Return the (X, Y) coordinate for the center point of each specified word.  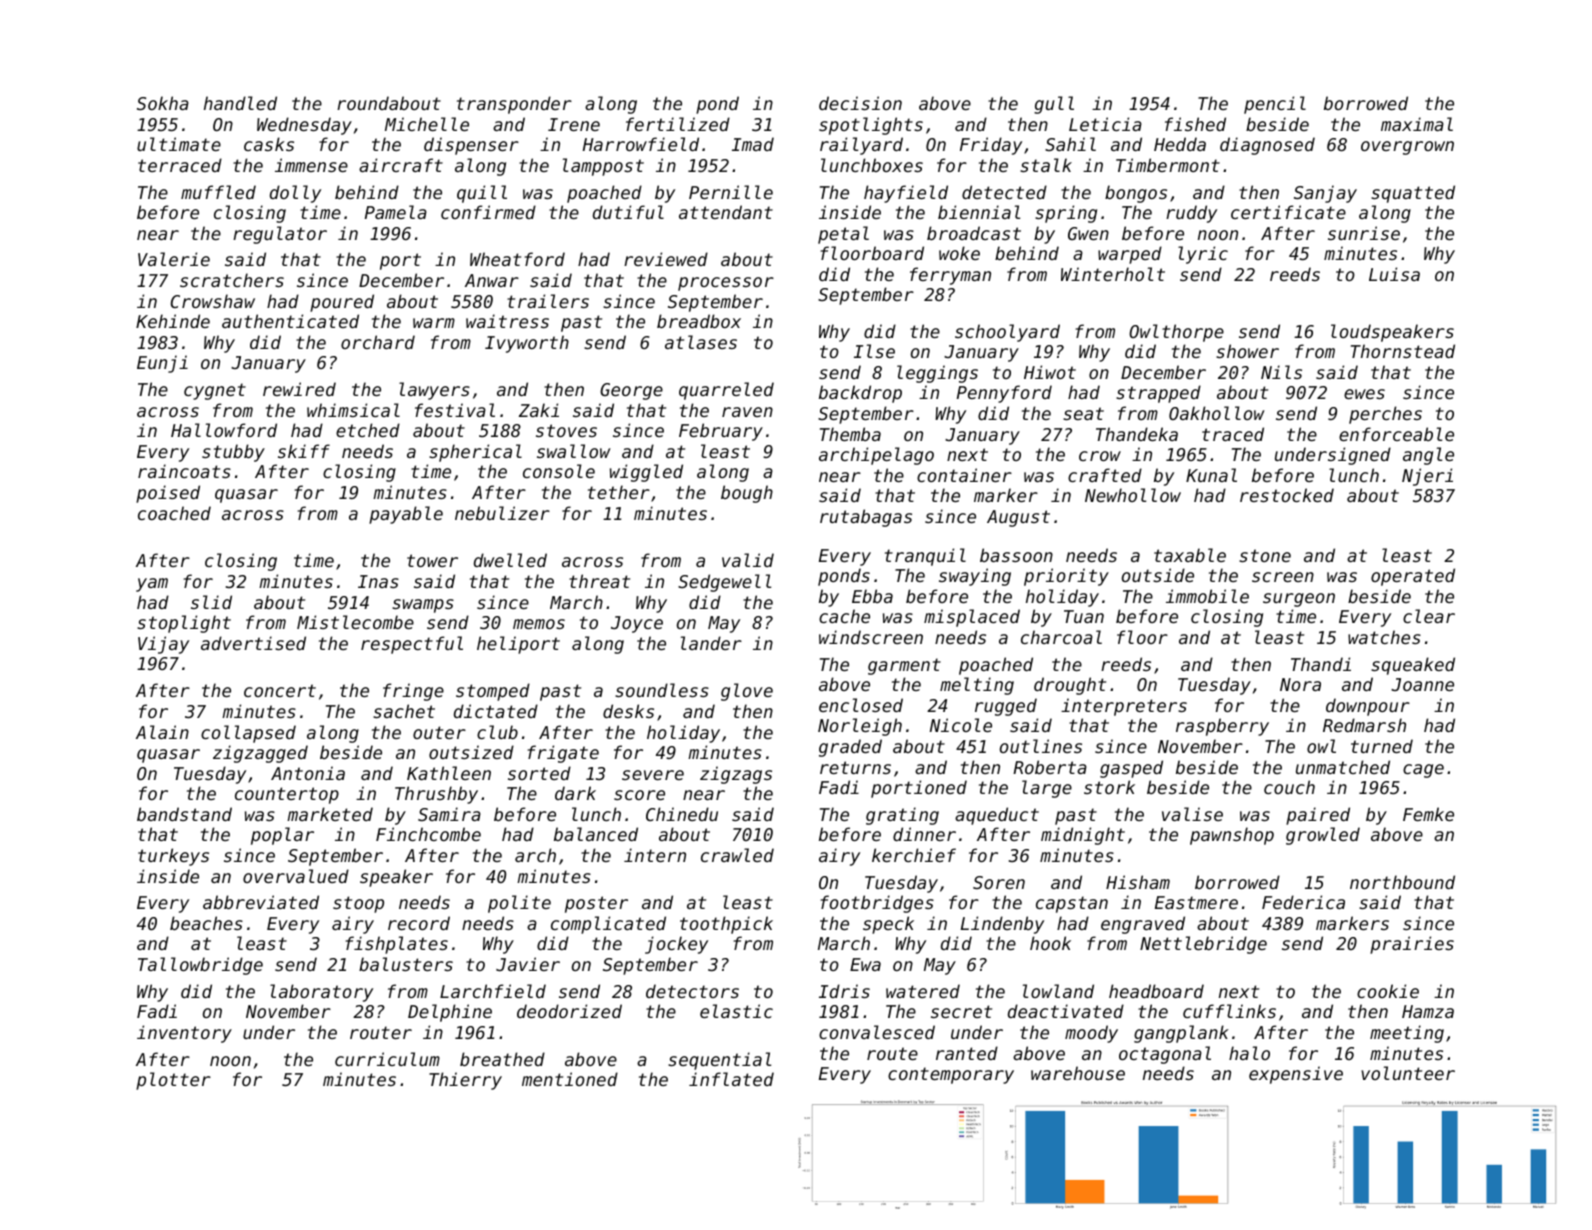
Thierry (465, 1081)
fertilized (678, 124)
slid (211, 602)
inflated (731, 1079)
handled (240, 103)
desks (628, 711)
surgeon (1299, 600)
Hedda (1180, 144)
